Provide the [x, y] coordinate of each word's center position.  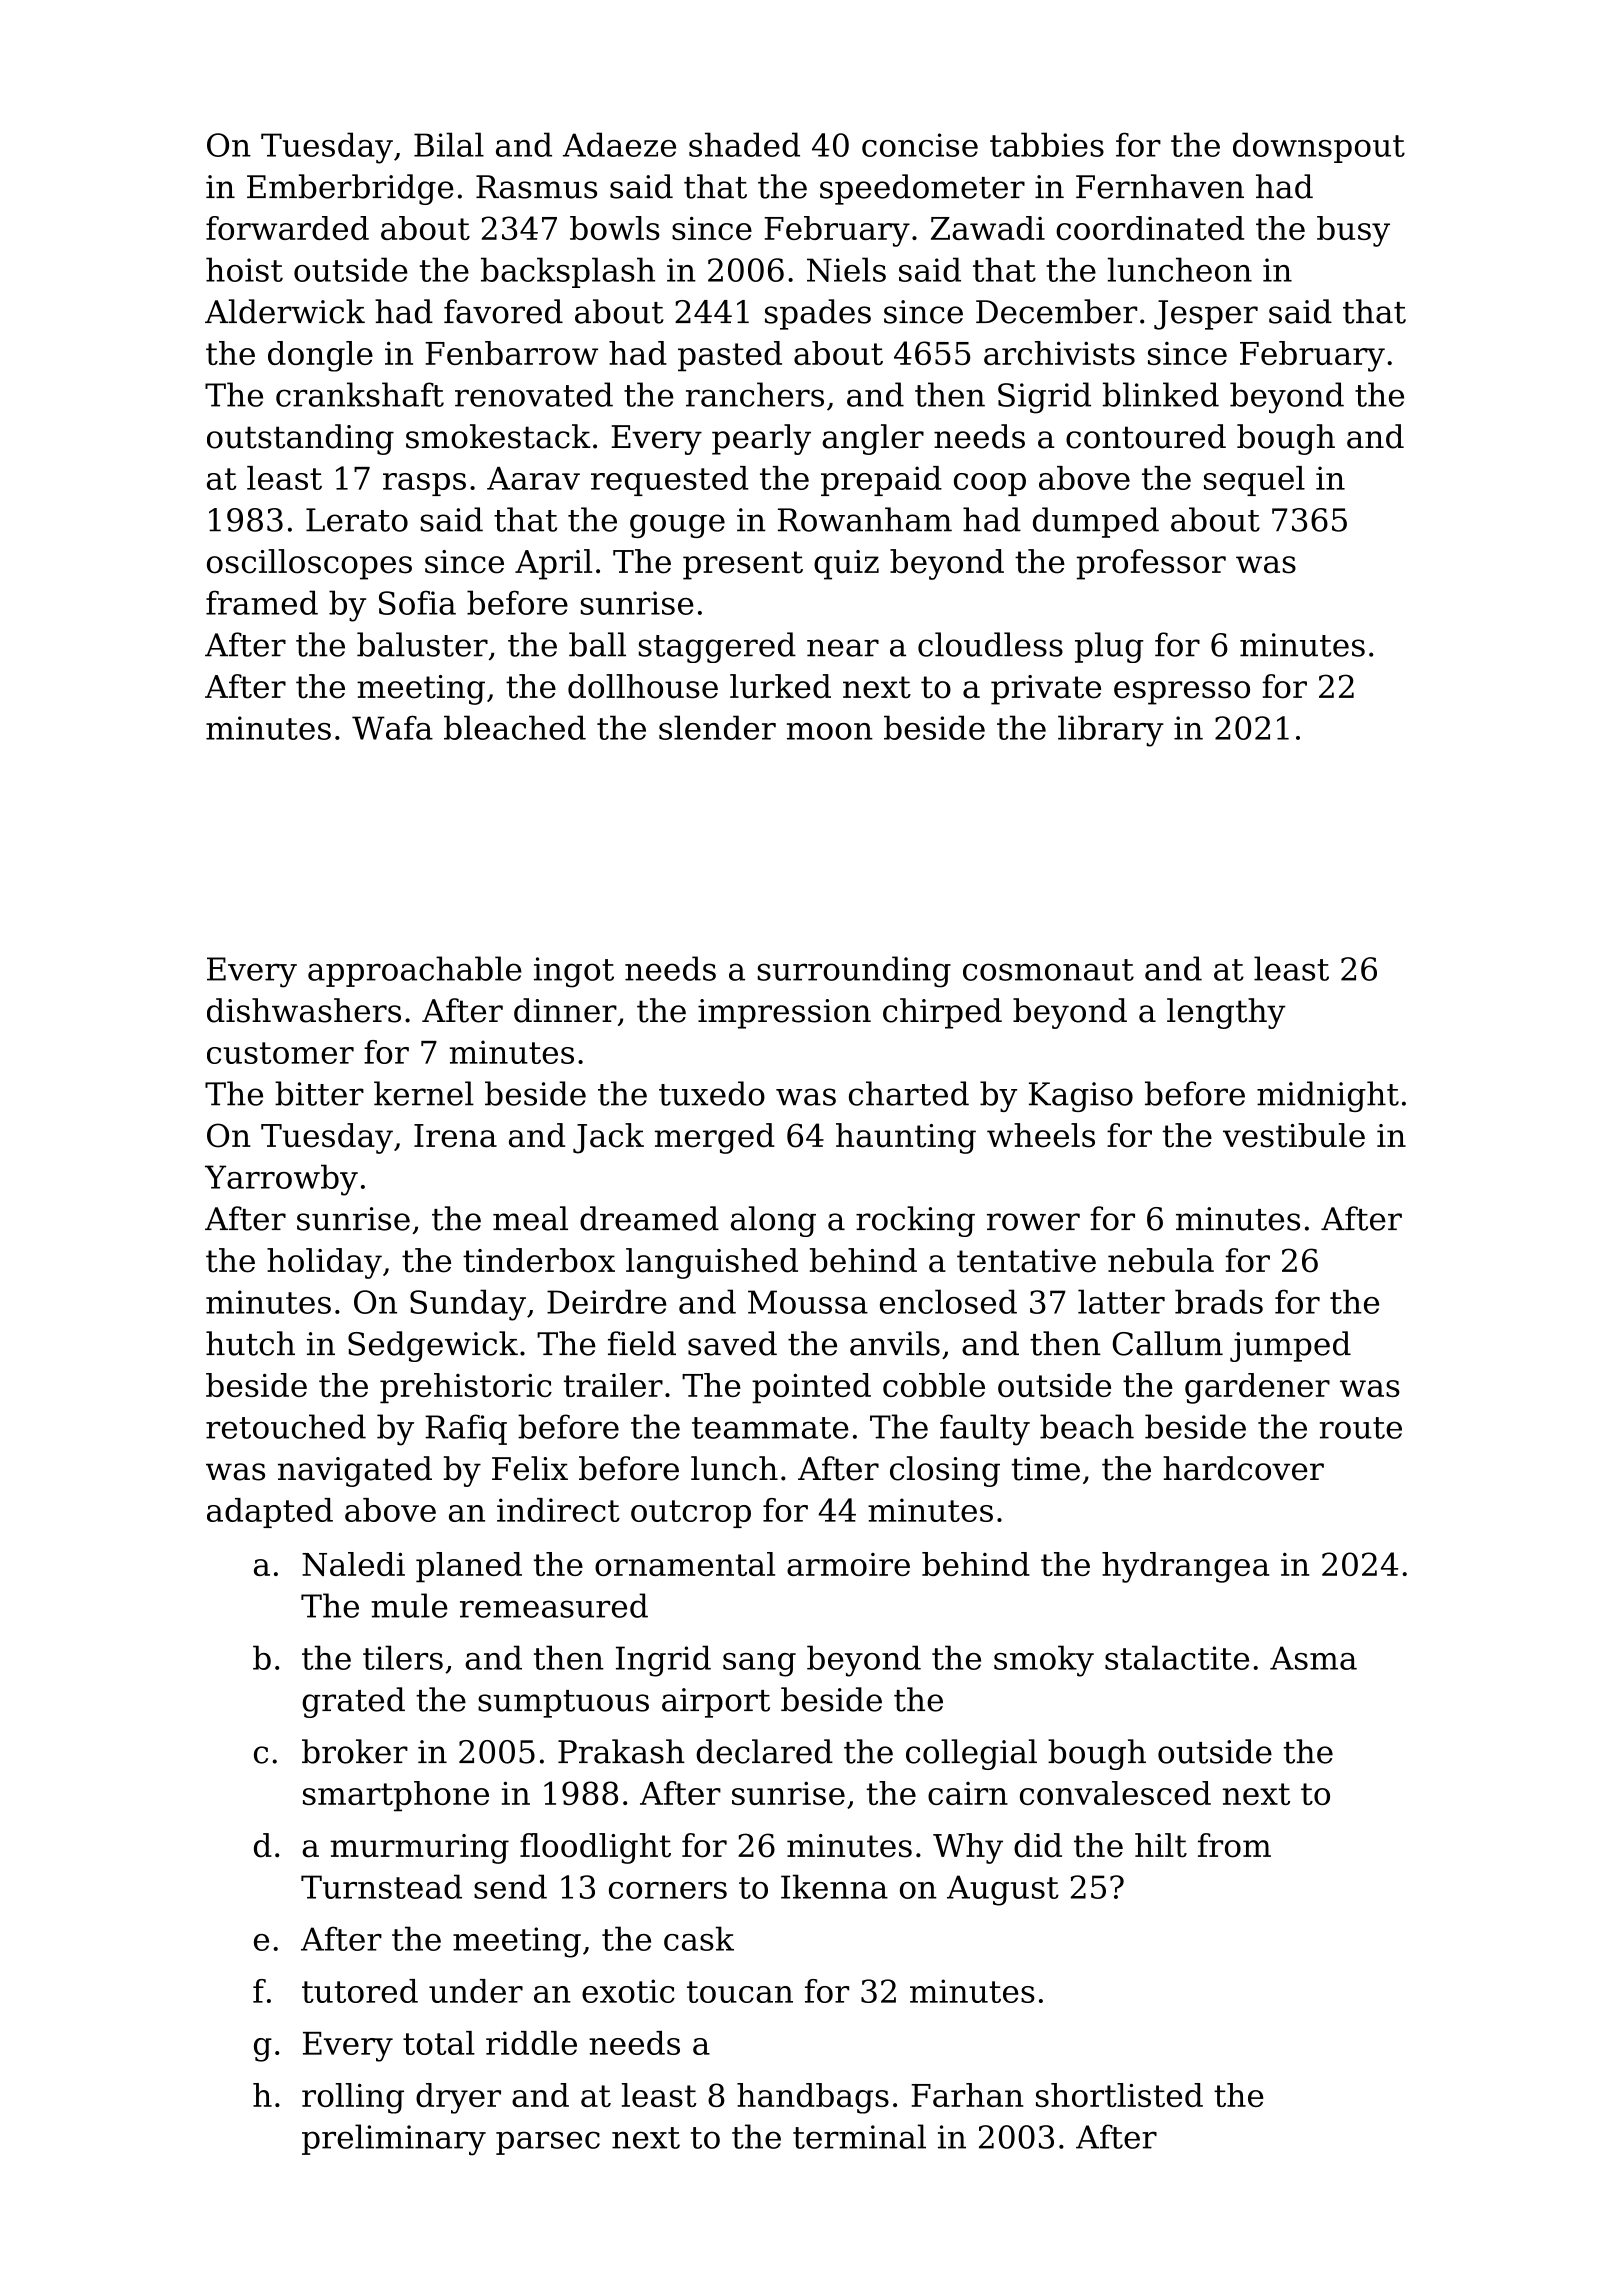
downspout [1319, 147]
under [476, 1991]
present [743, 565]
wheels [1041, 1135]
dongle [320, 356]
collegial [971, 1754]
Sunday [468, 1305]
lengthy [1226, 1013]
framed [262, 602]
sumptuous [563, 1704]
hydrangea [1185, 1567]
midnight [1328, 1096]
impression [784, 1014]
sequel [1254, 481]
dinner [565, 1010]
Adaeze [619, 144]
